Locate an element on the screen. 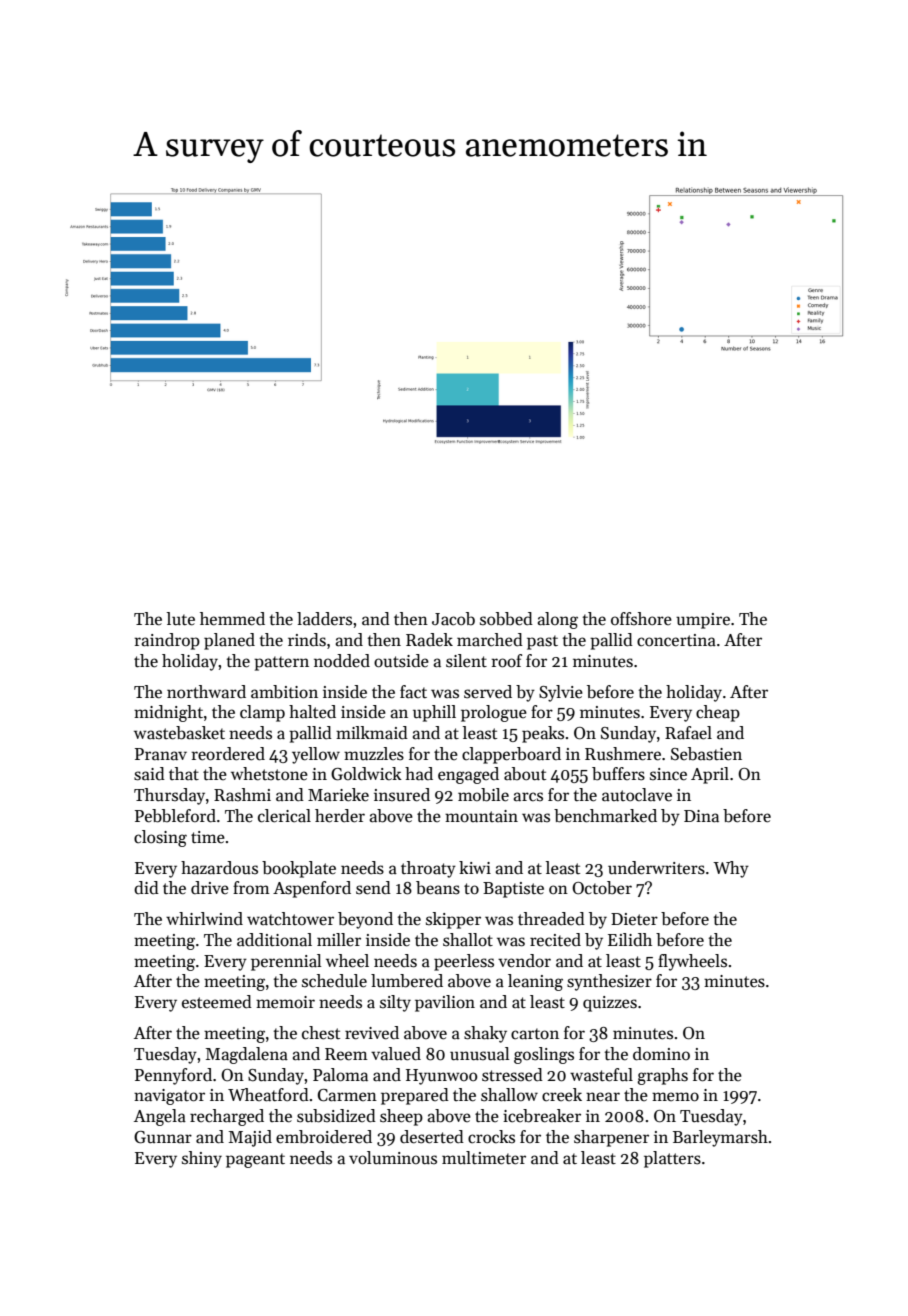  closing is located at coordinates (160, 838).
